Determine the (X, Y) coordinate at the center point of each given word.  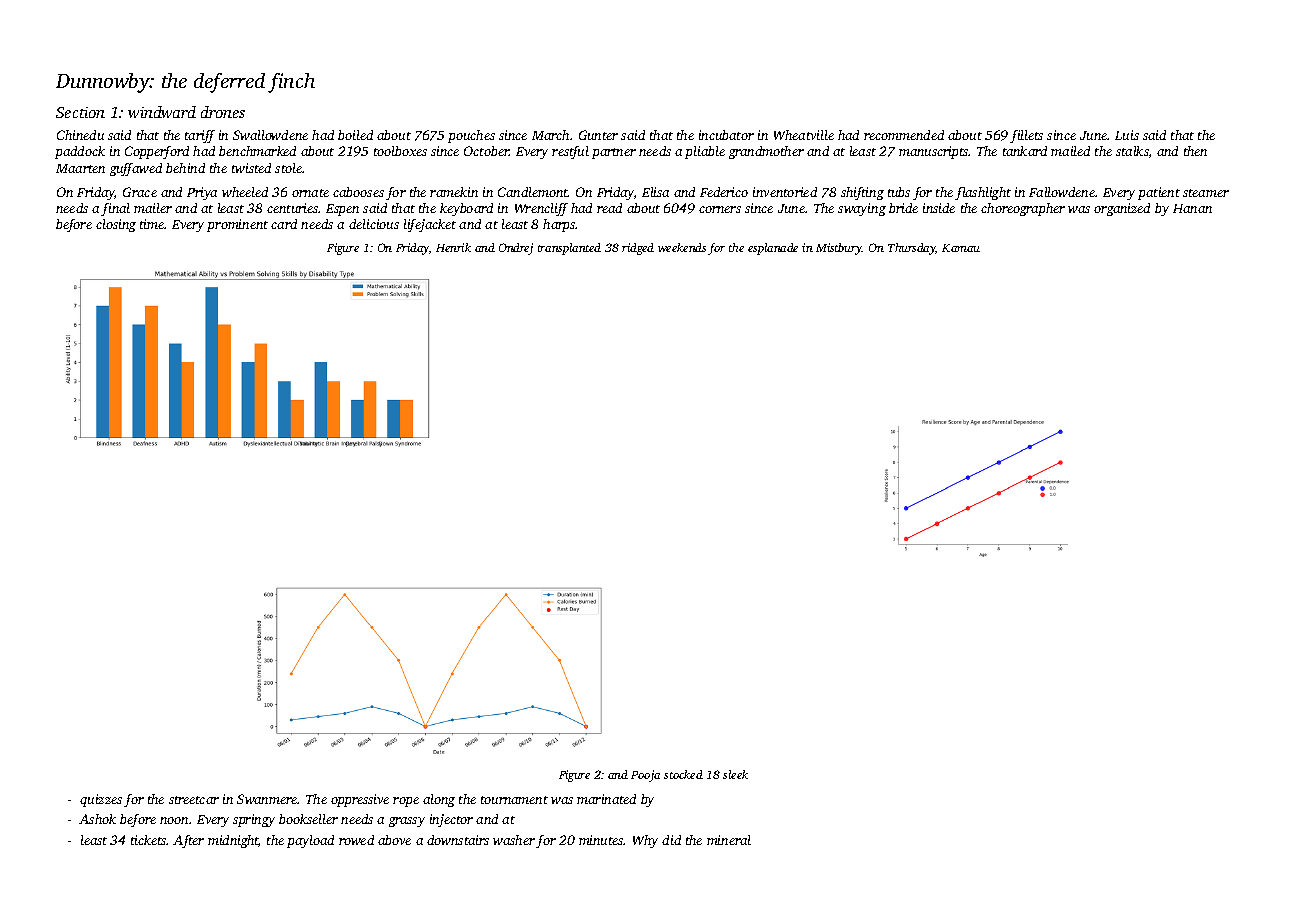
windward (162, 112)
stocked (683, 774)
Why (645, 841)
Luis (1127, 135)
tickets (149, 840)
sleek (735, 774)
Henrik (453, 247)
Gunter (598, 135)
